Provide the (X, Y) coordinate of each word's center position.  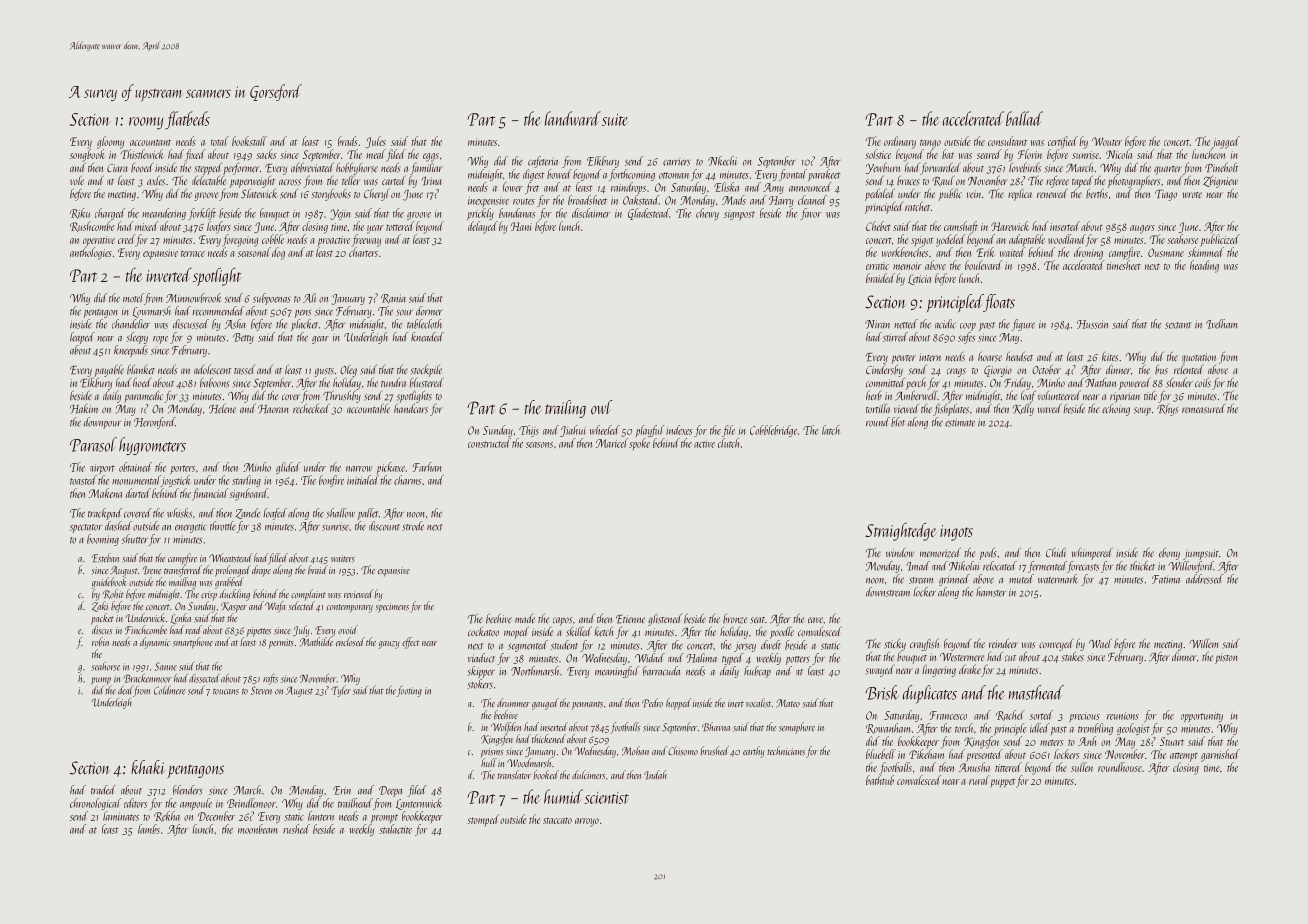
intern (930, 358)
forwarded (940, 168)
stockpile (426, 371)
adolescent (213, 370)
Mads (734, 200)
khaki (147, 767)
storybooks (331, 194)
